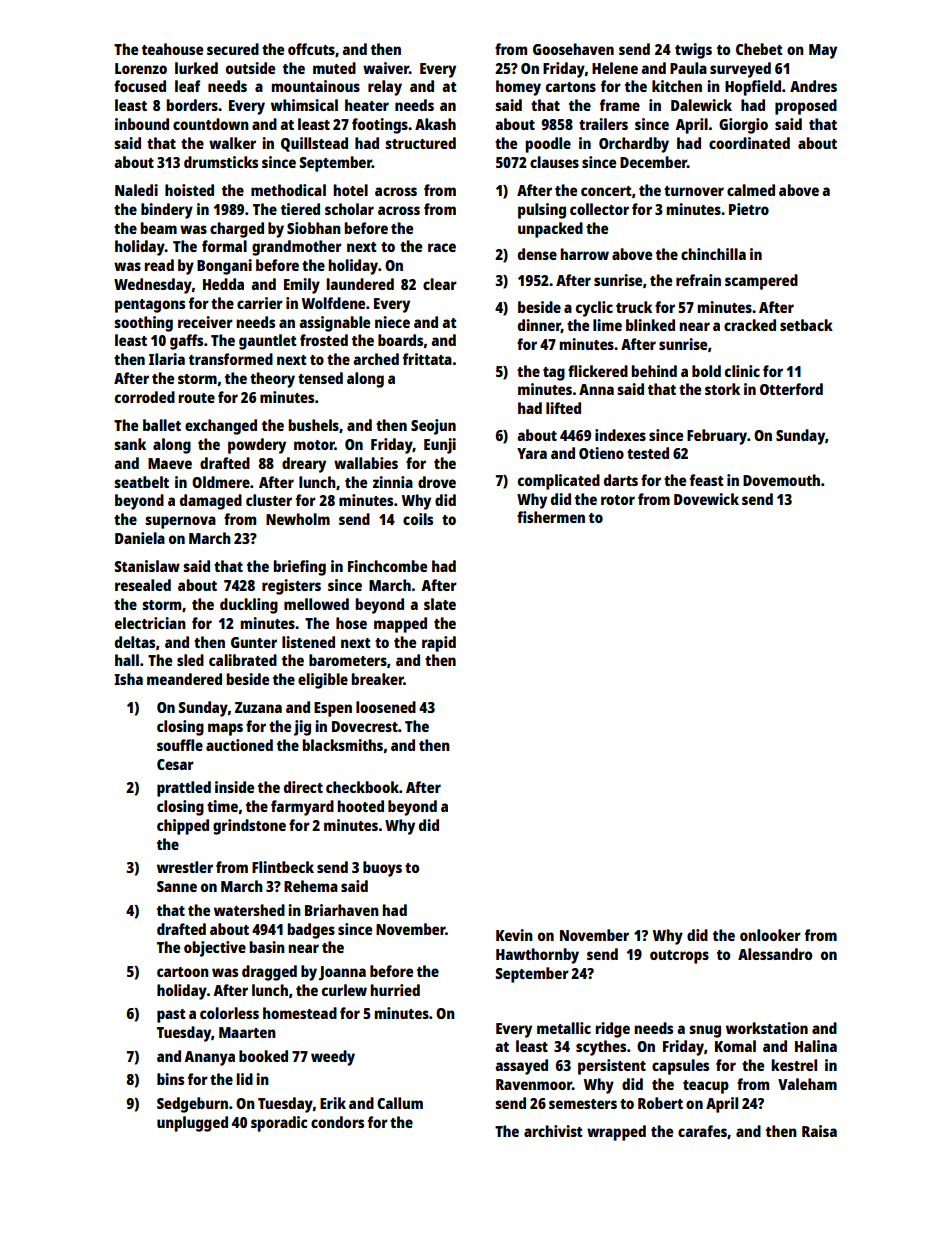  What do you see at coordinates (221, 427) in the screenshot?
I see `exchanged` at bounding box center [221, 427].
